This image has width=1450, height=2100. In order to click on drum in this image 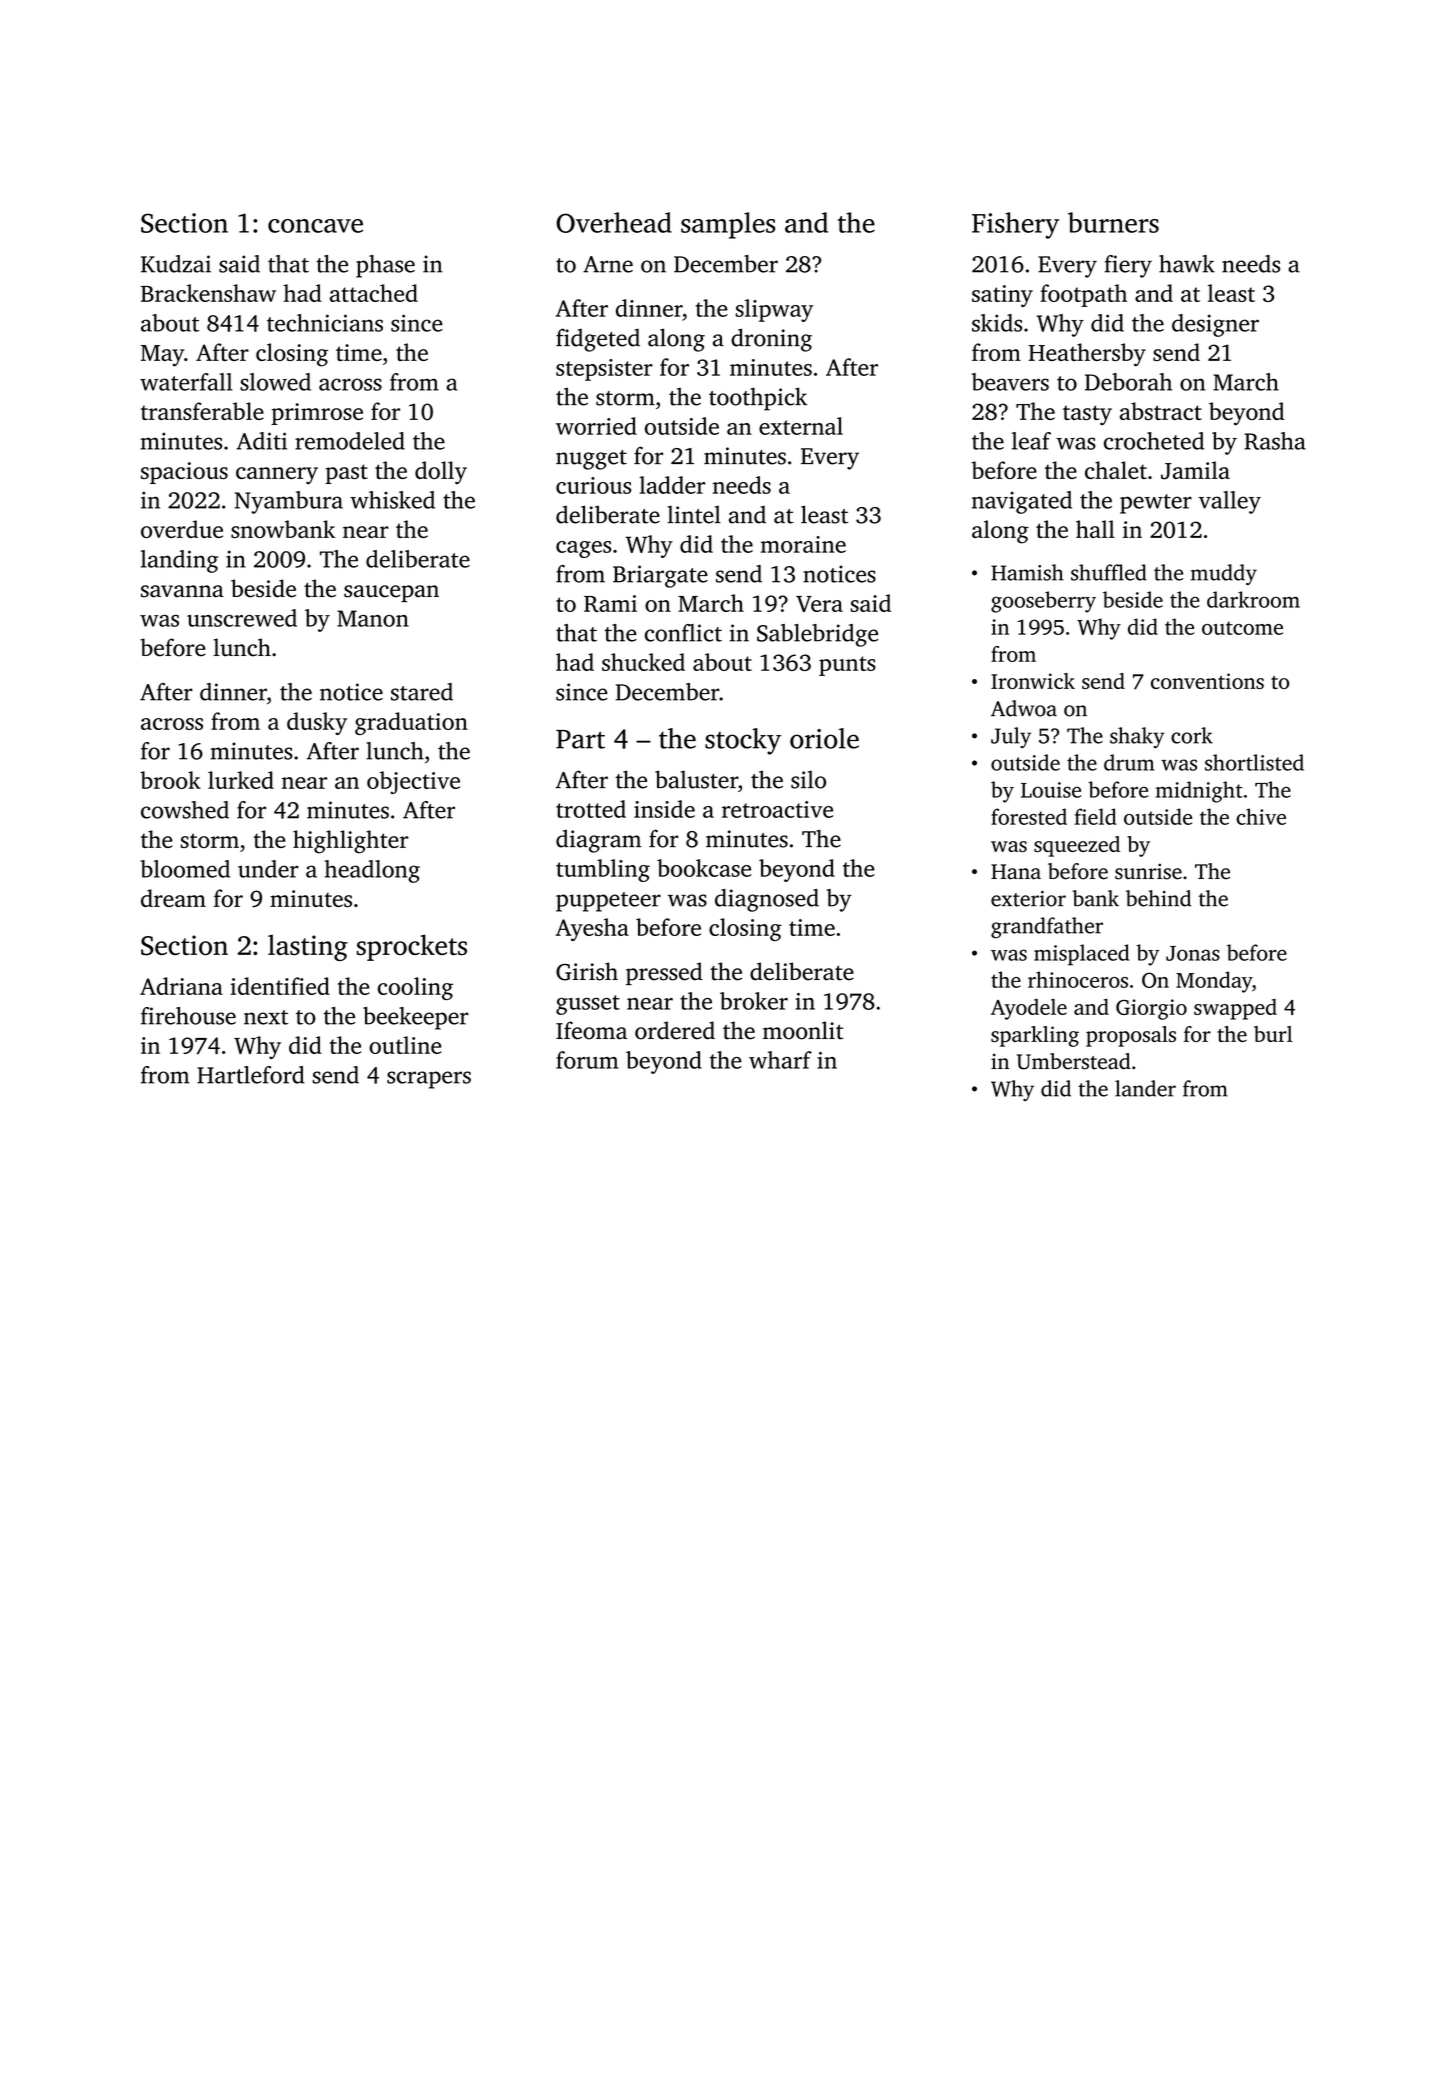, I will do `click(1129, 762)`.
